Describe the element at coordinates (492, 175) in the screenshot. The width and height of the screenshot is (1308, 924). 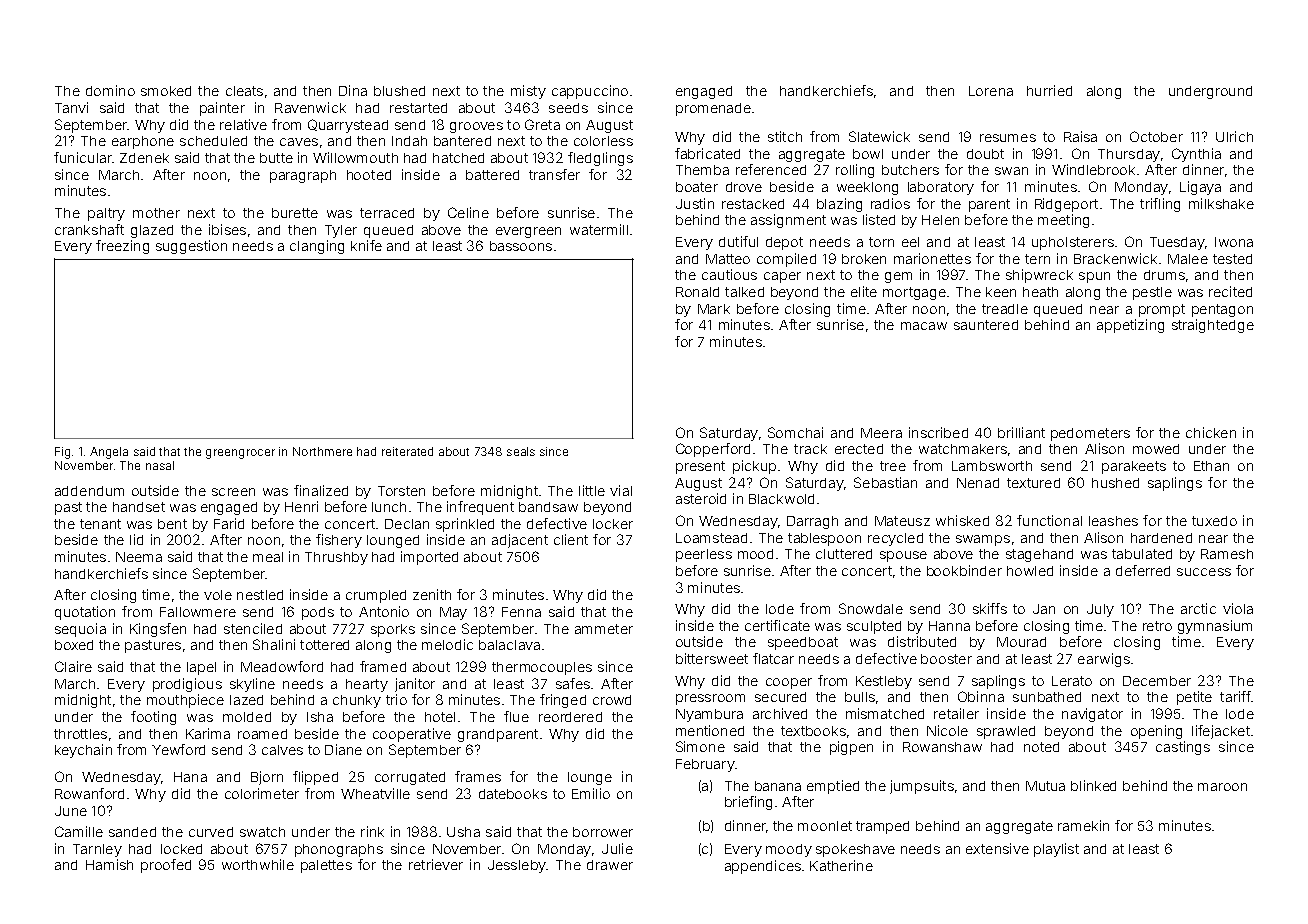
I see `battered` at that location.
